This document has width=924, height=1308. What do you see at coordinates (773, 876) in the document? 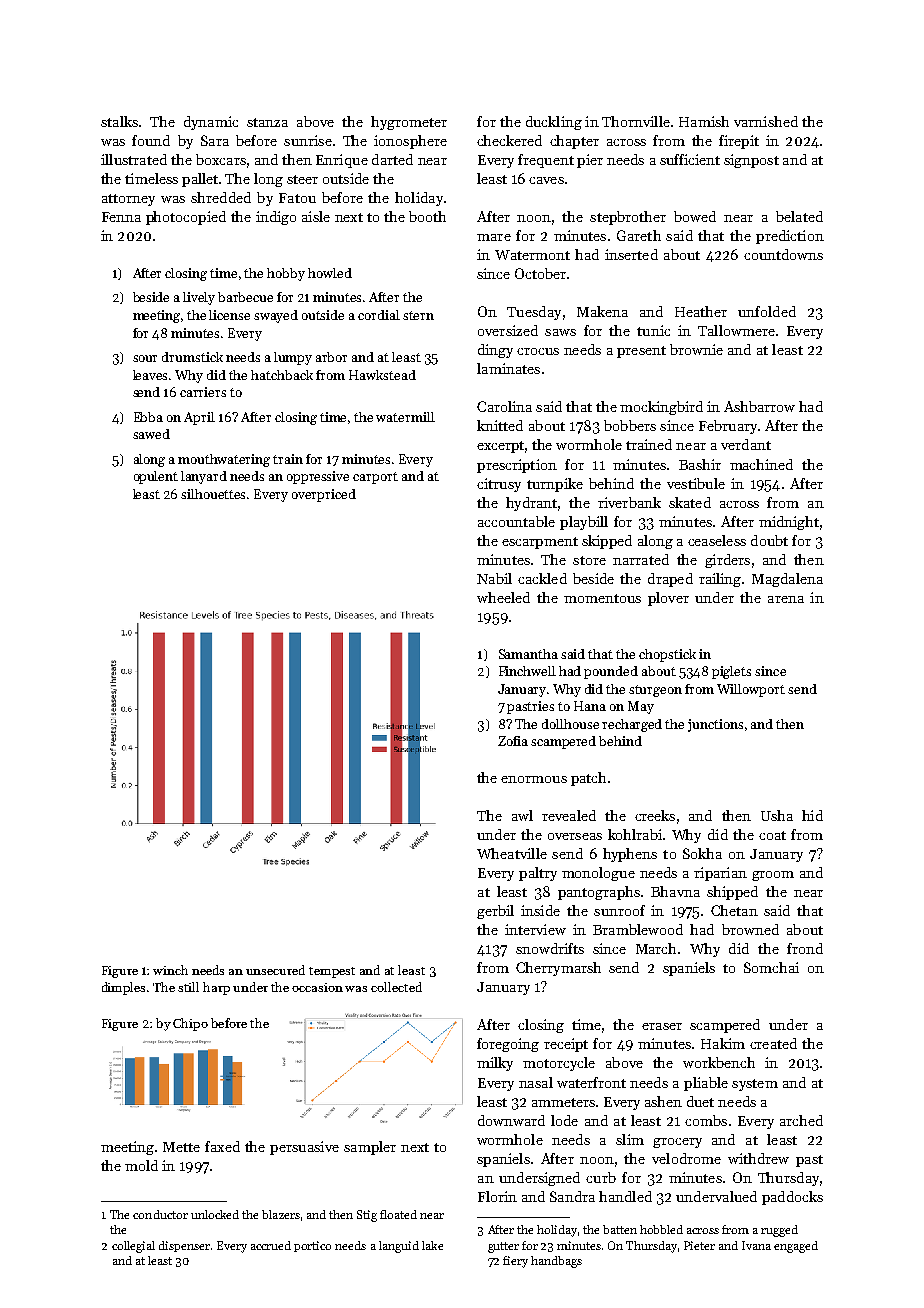
I see `groom` at bounding box center [773, 876].
